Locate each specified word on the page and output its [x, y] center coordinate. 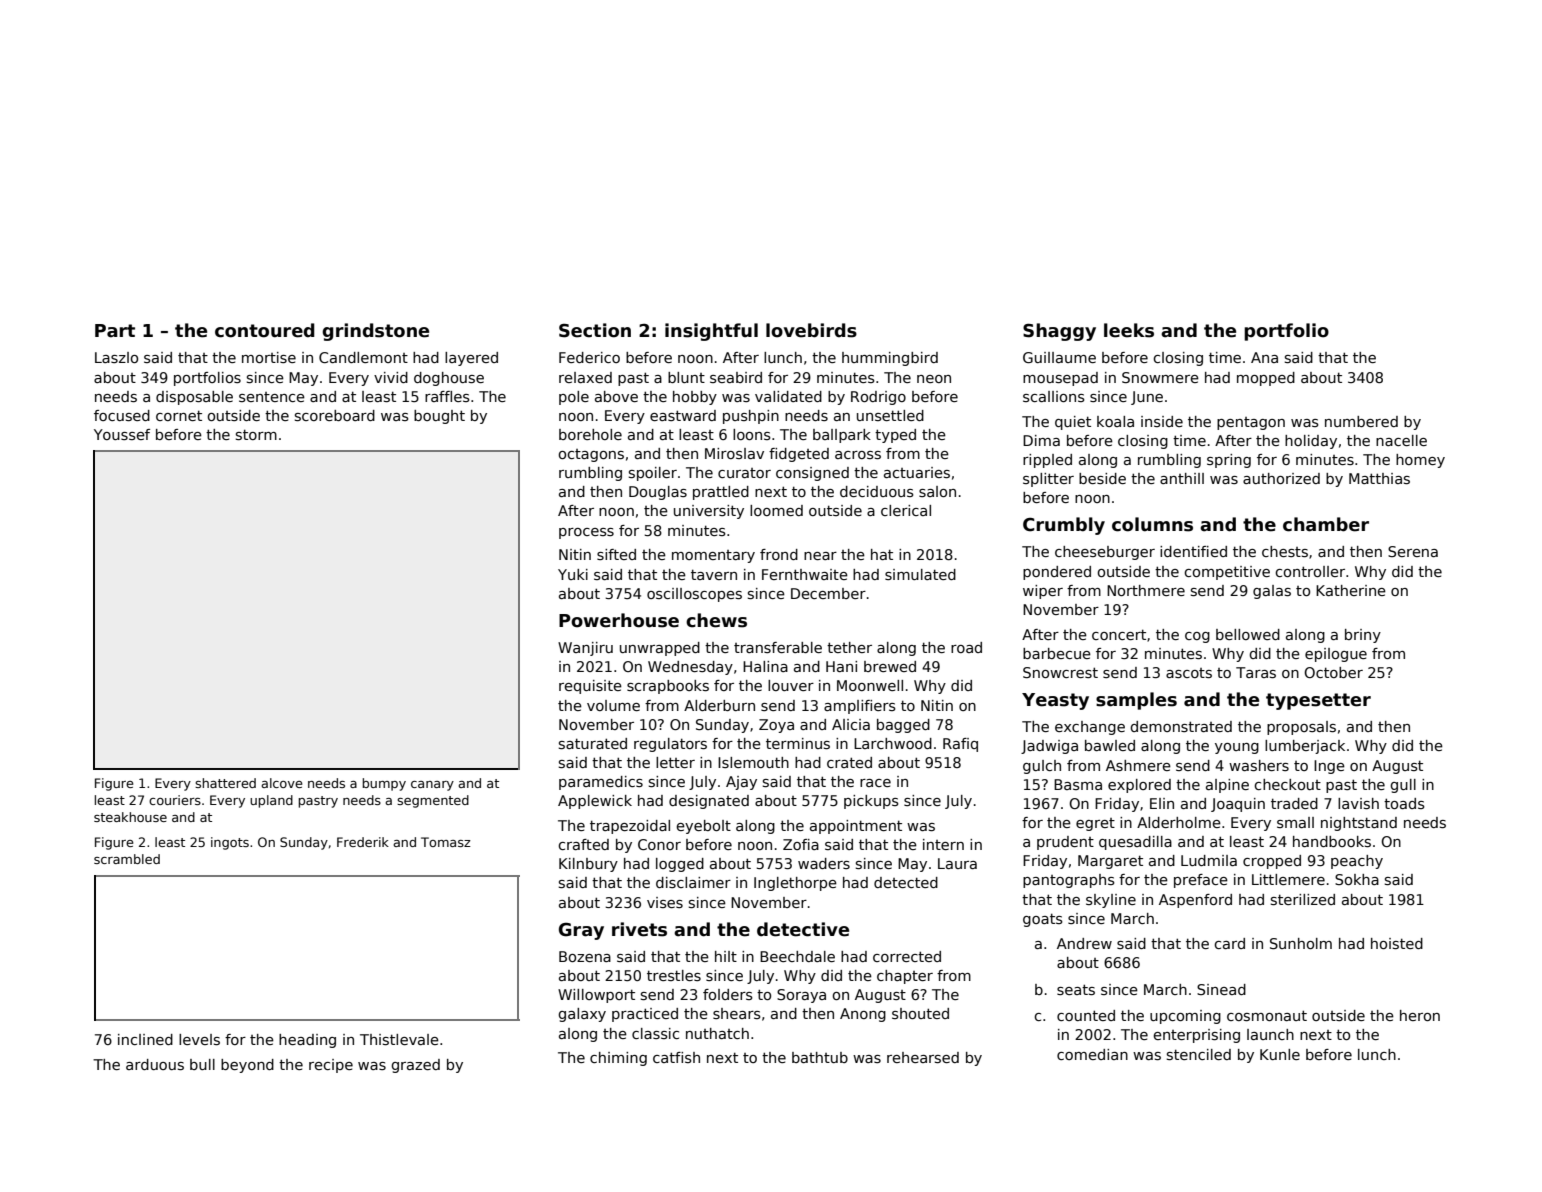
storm [256, 434]
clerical [906, 510]
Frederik [363, 842]
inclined [145, 1039]
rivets [639, 929]
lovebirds [811, 330]
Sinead [1221, 989]
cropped [1272, 862]
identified [1193, 551]
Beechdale [797, 956]
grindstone [375, 332]
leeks [1129, 330]
